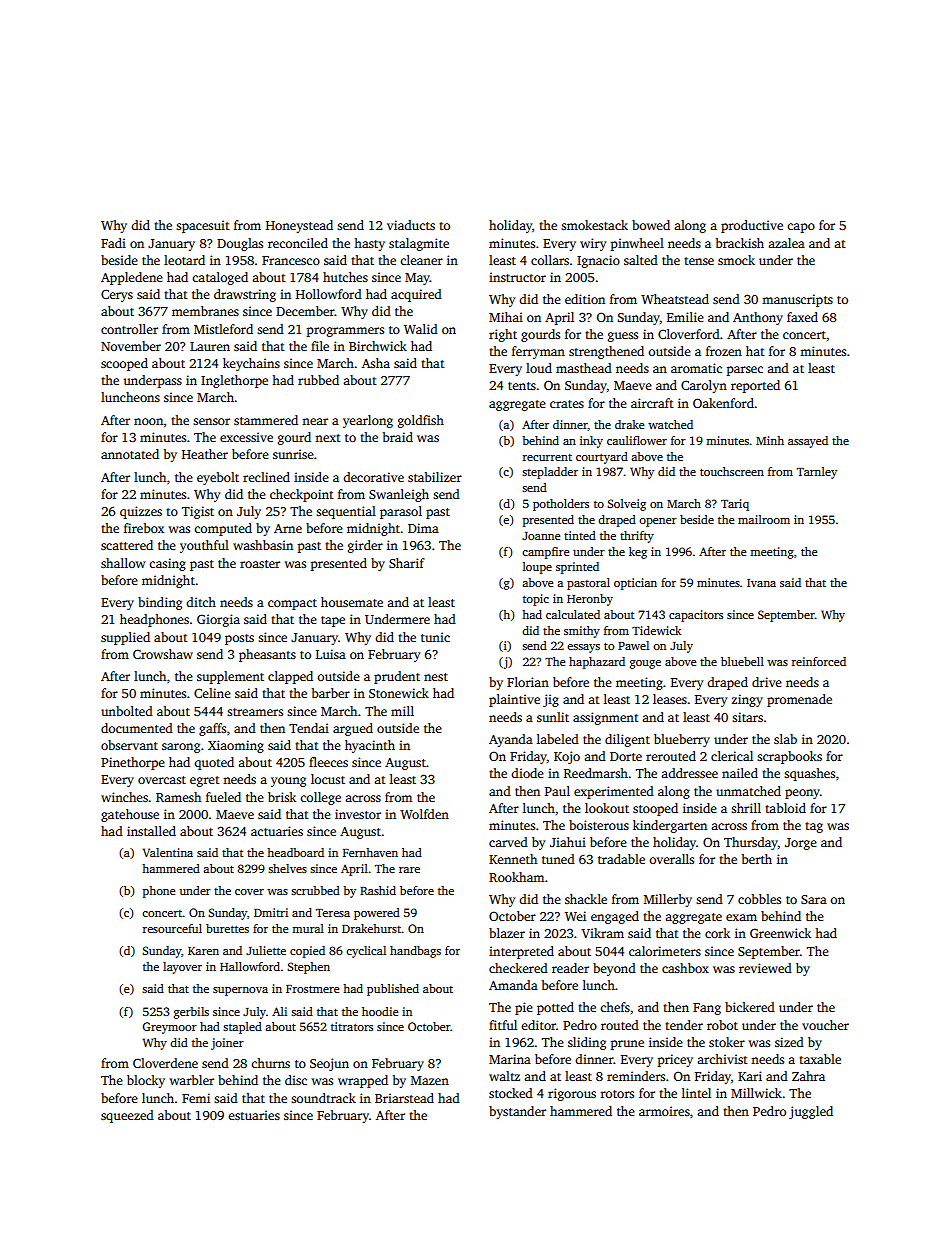 The image size is (952, 1233). I want to click on exam, so click(741, 917).
